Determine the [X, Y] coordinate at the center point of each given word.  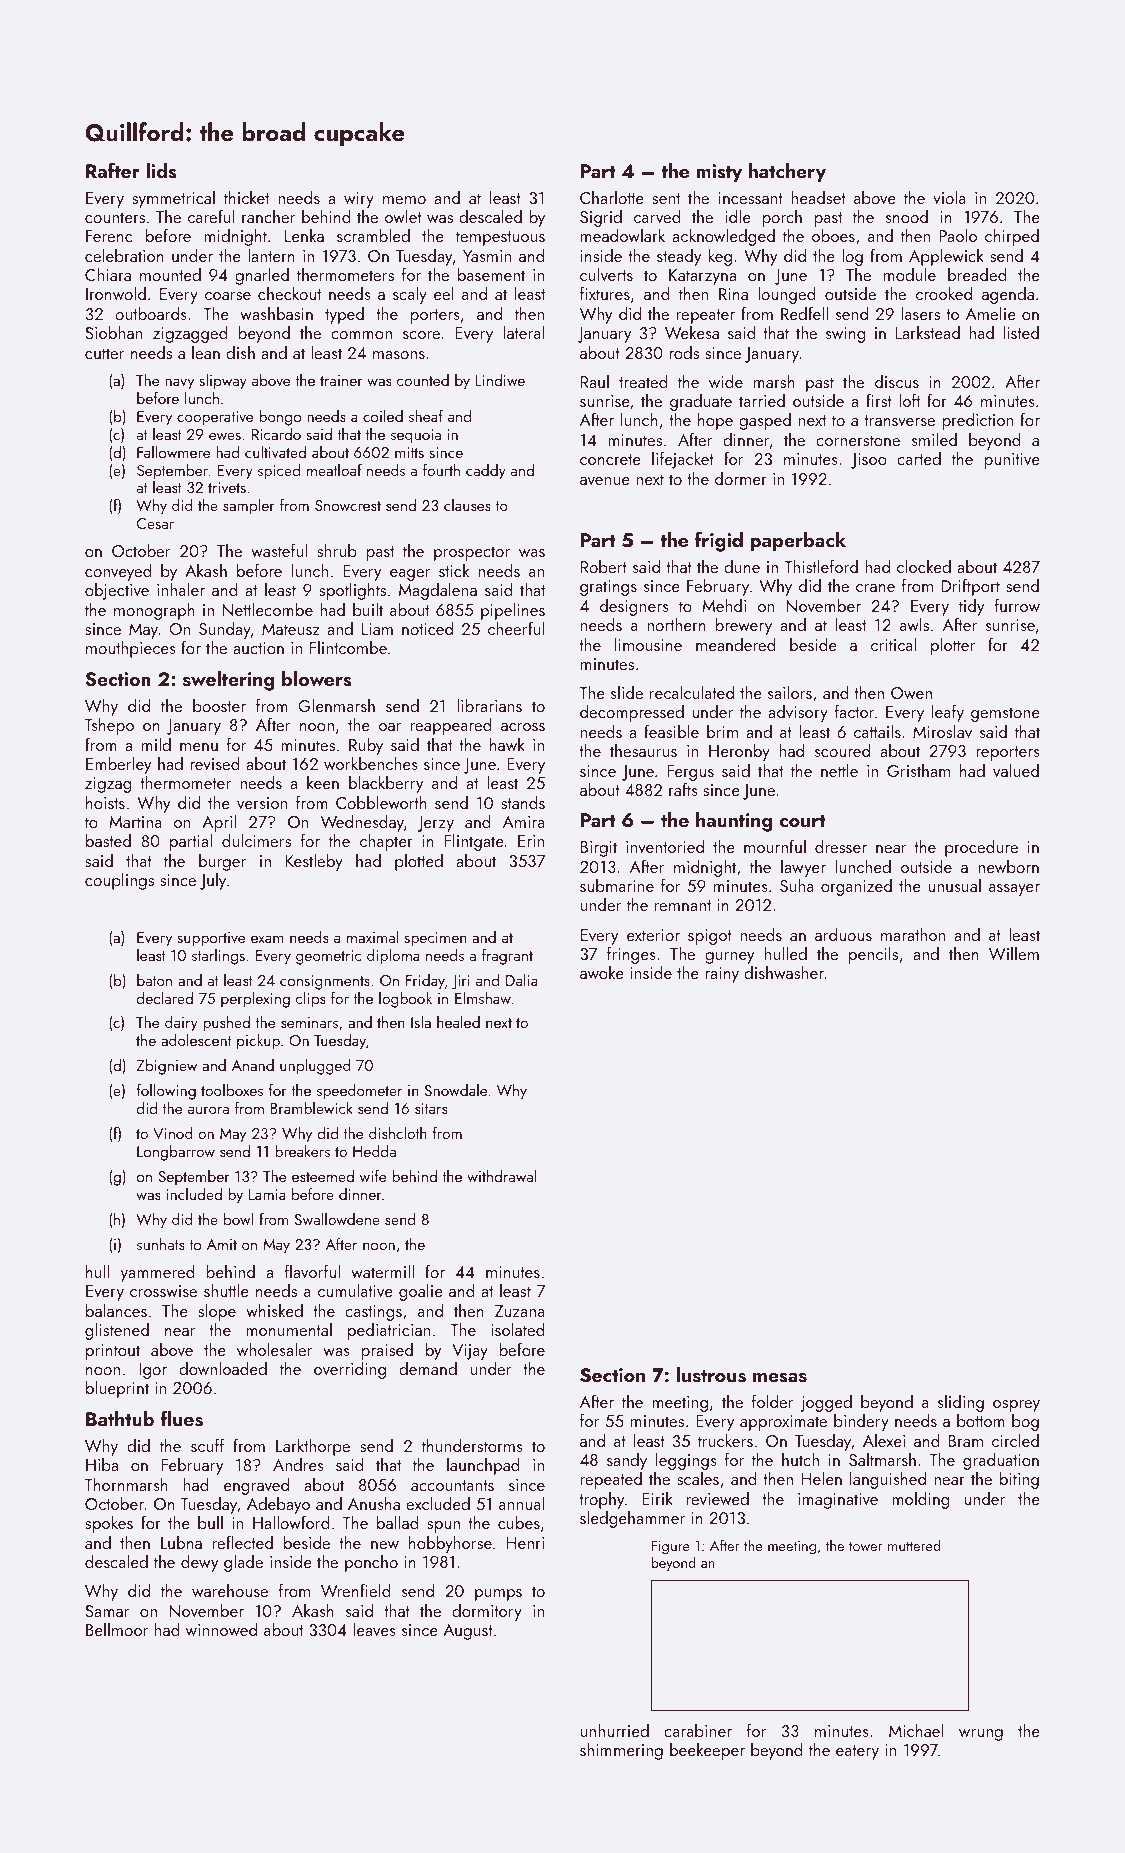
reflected [243, 1542]
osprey [1016, 1406]
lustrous [711, 1375]
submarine [617, 885]
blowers [317, 679]
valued [1016, 770]
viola [949, 197]
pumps [498, 1595]
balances [116, 1310]
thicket [246, 197]
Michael [916, 1730]
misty [719, 173]
